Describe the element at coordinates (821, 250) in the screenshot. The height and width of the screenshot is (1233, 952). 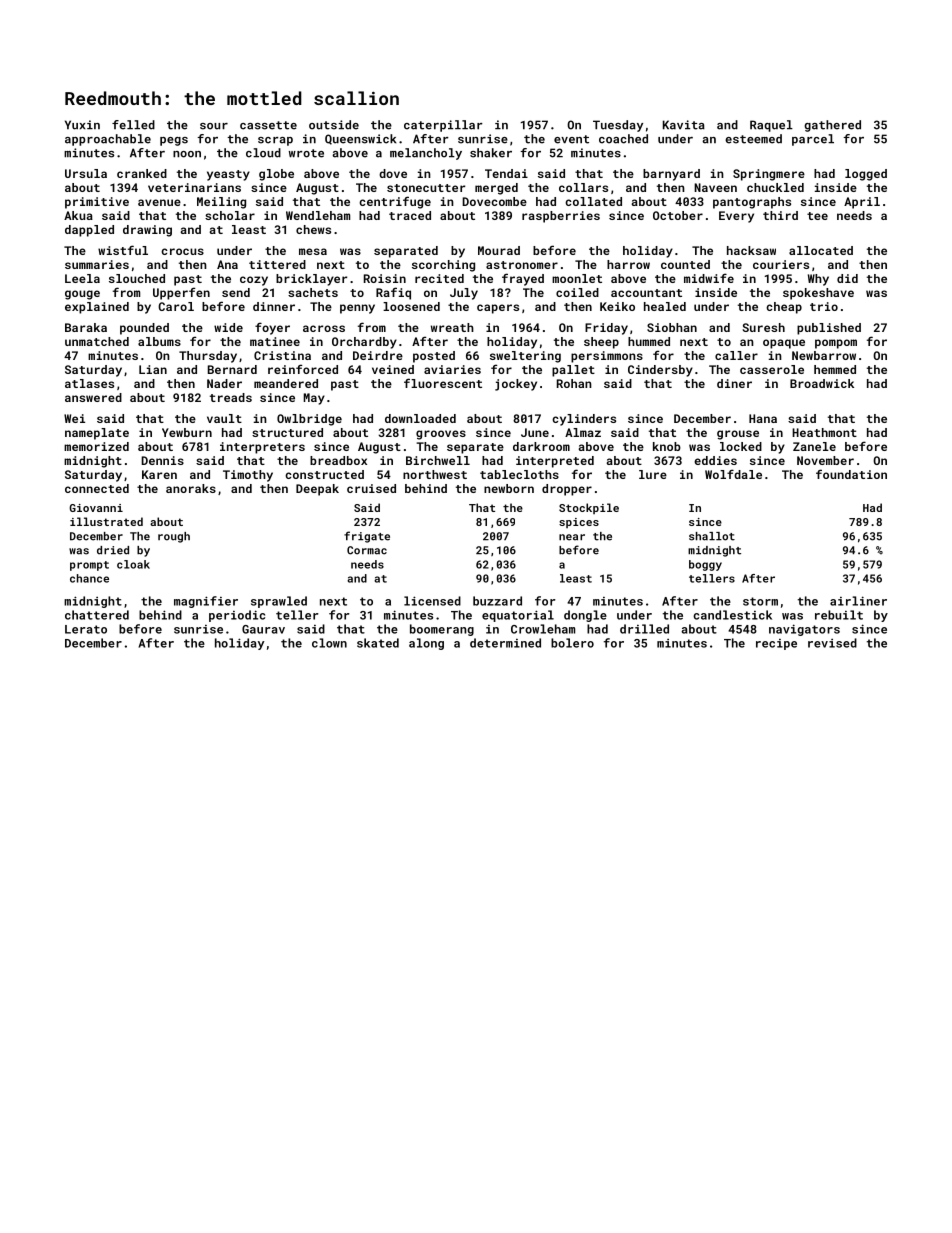
I see `allocated` at that location.
